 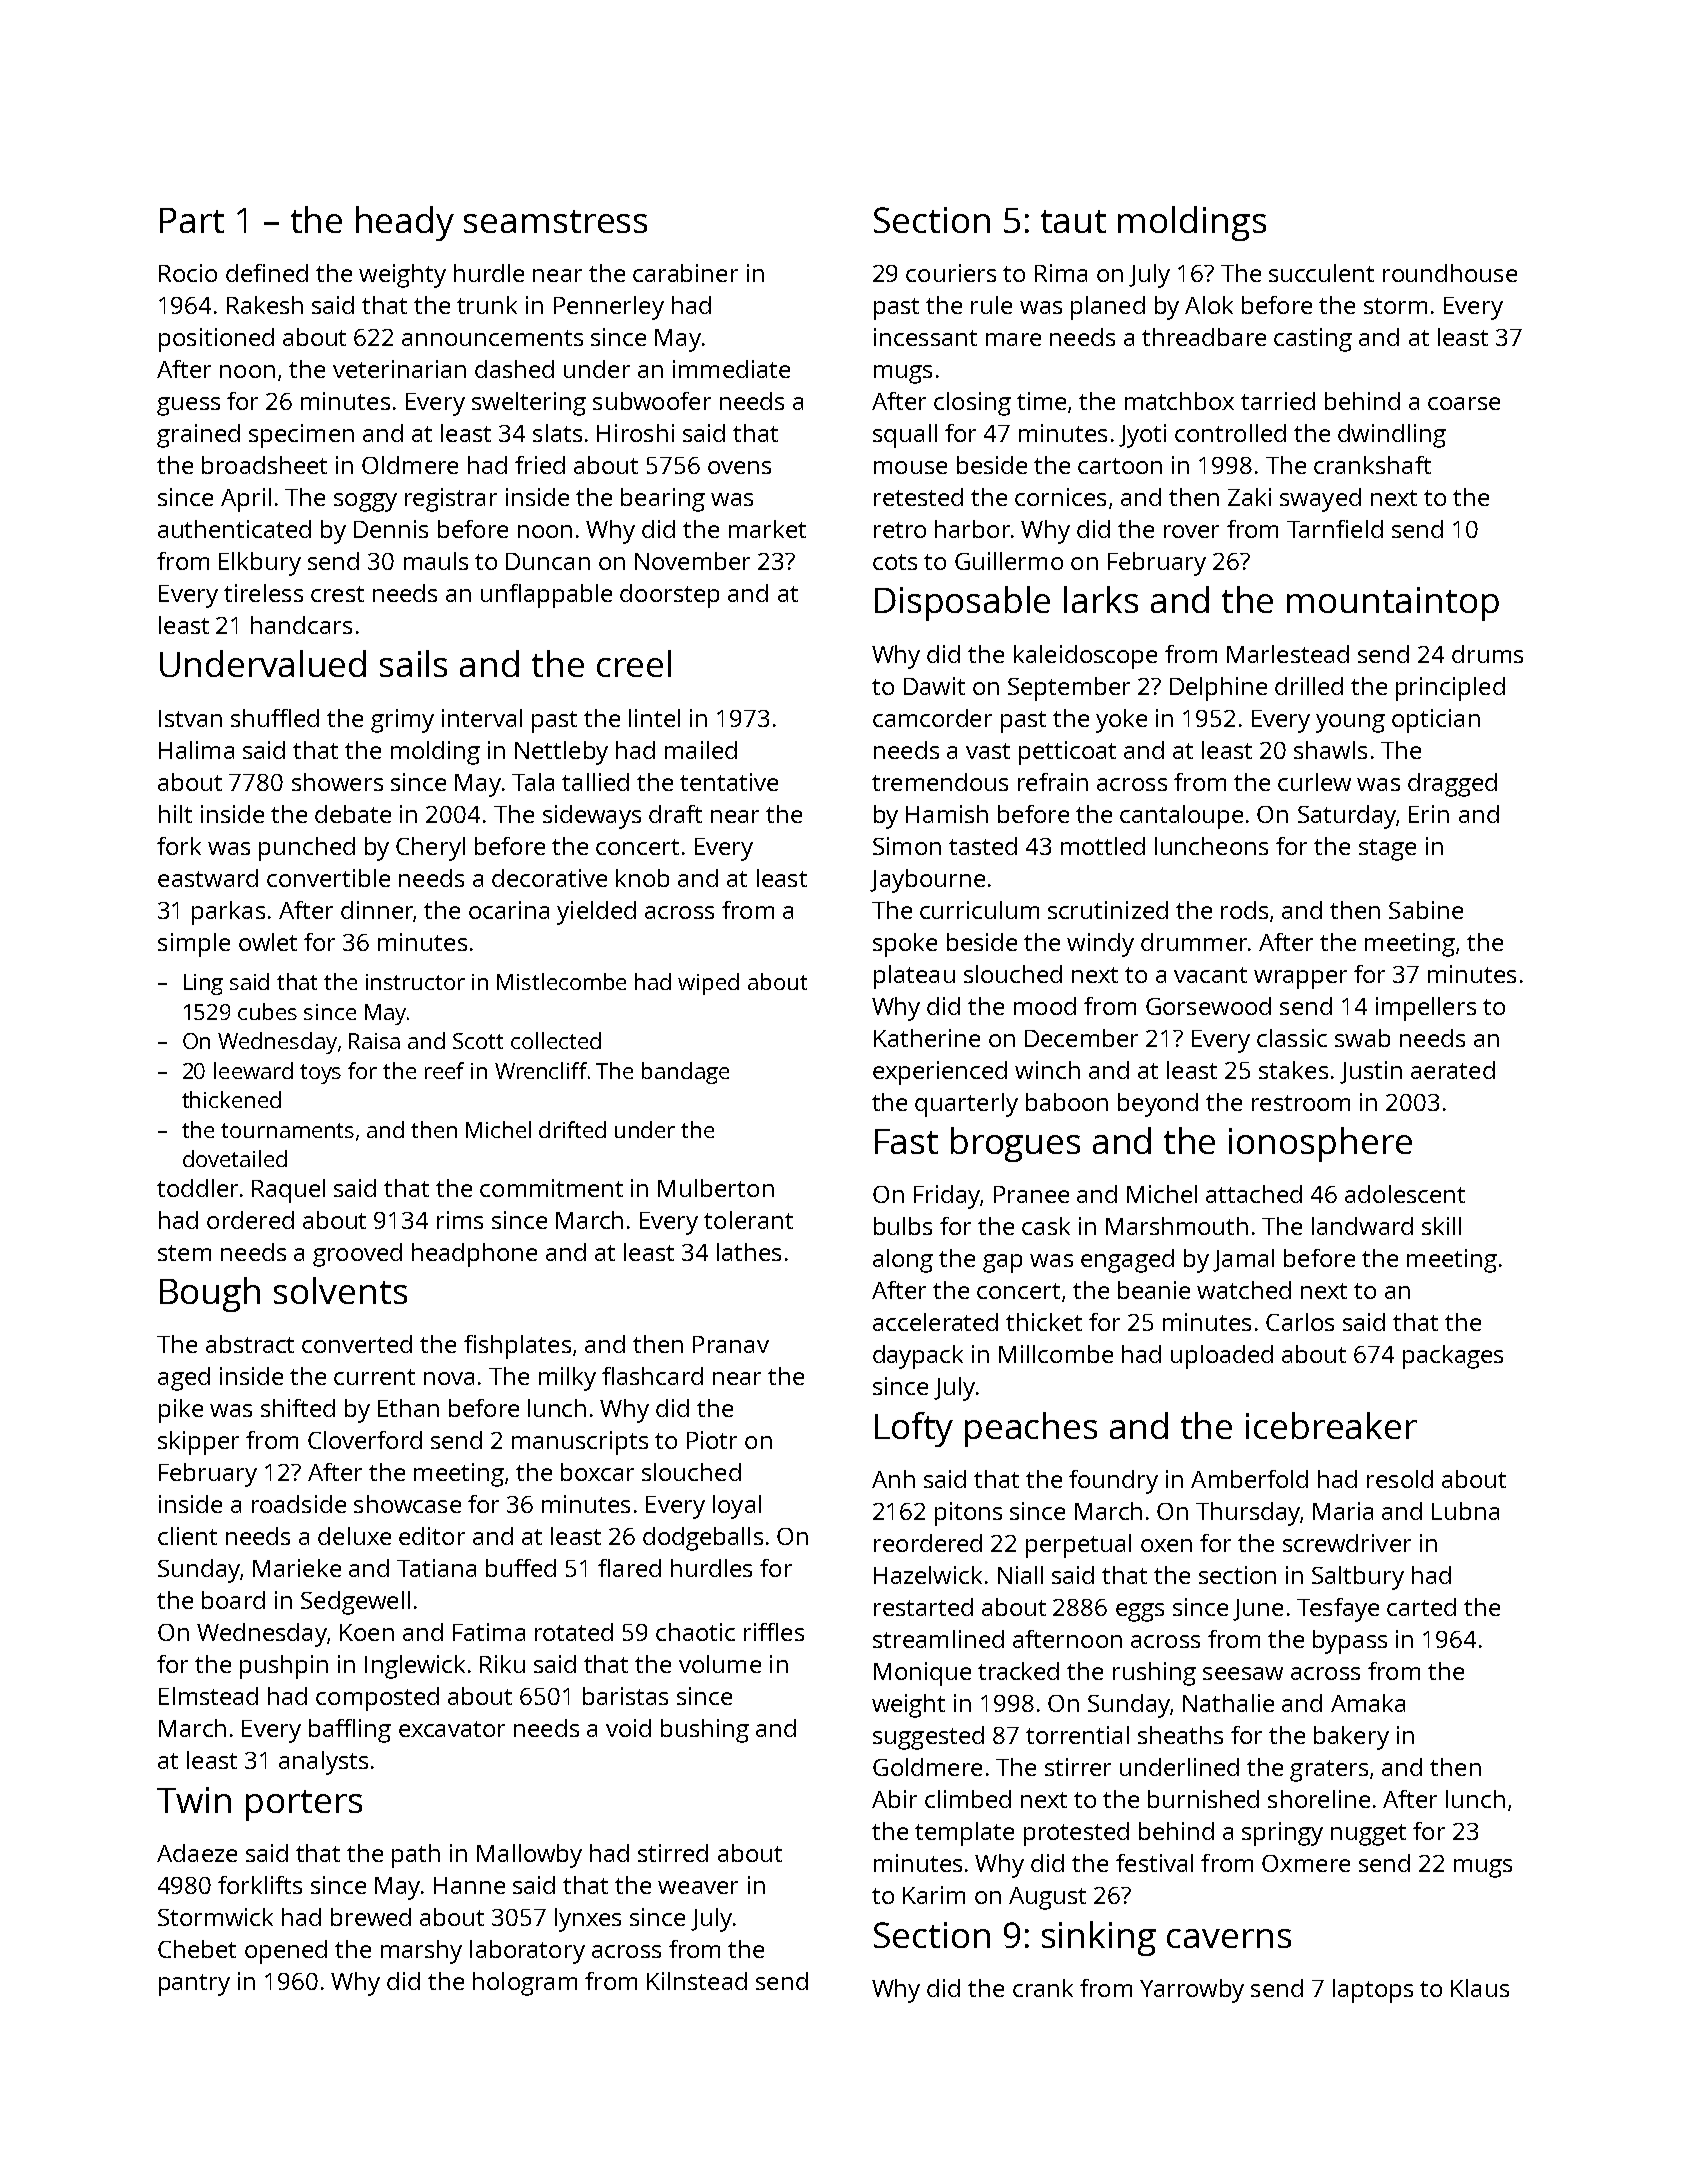 I want to click on April, so click(x=246, y=500).
